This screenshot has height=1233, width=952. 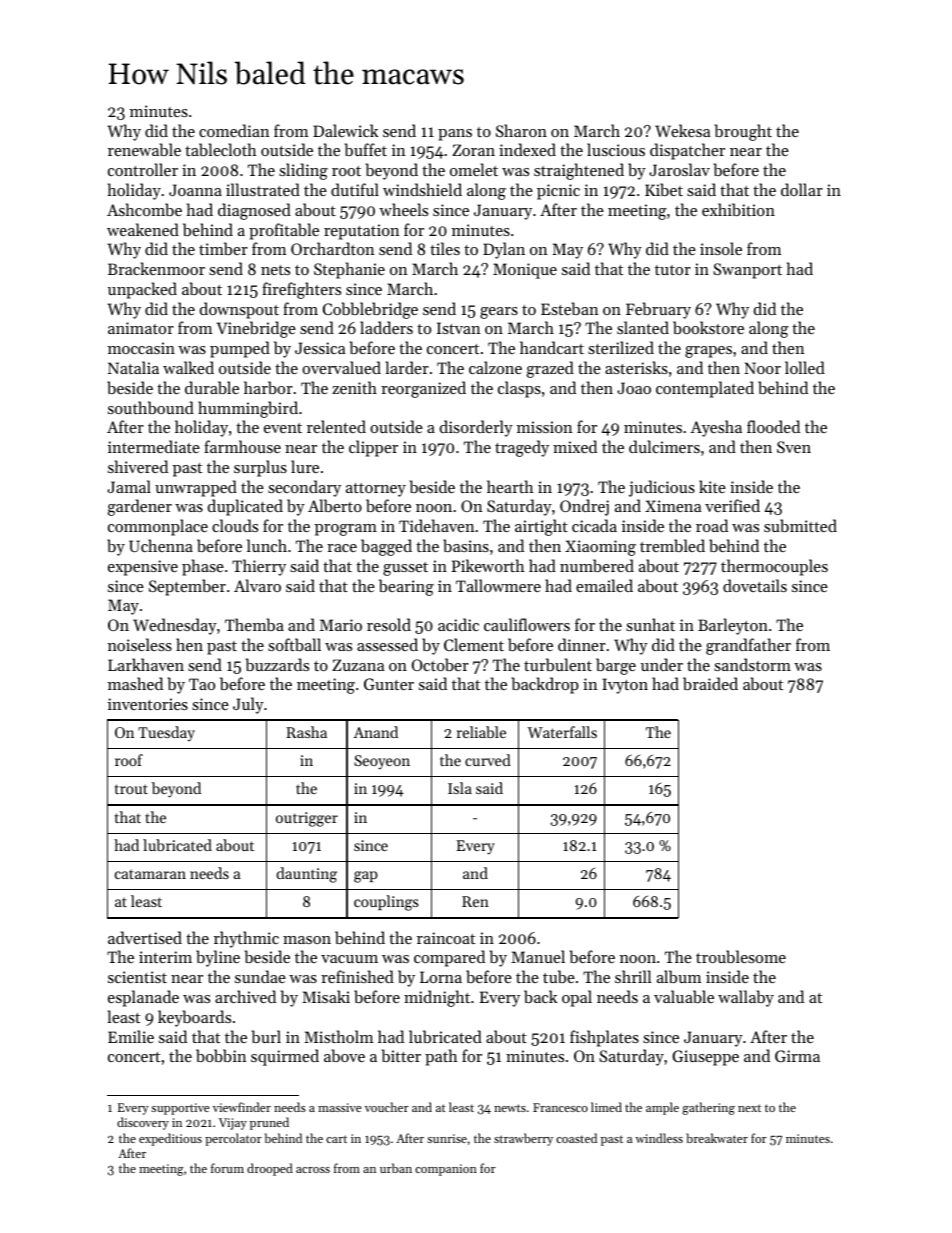 What do you see at coordinates (143, 568) in the screenshot?
I see `expensive` at bounding box center [143, 568].
